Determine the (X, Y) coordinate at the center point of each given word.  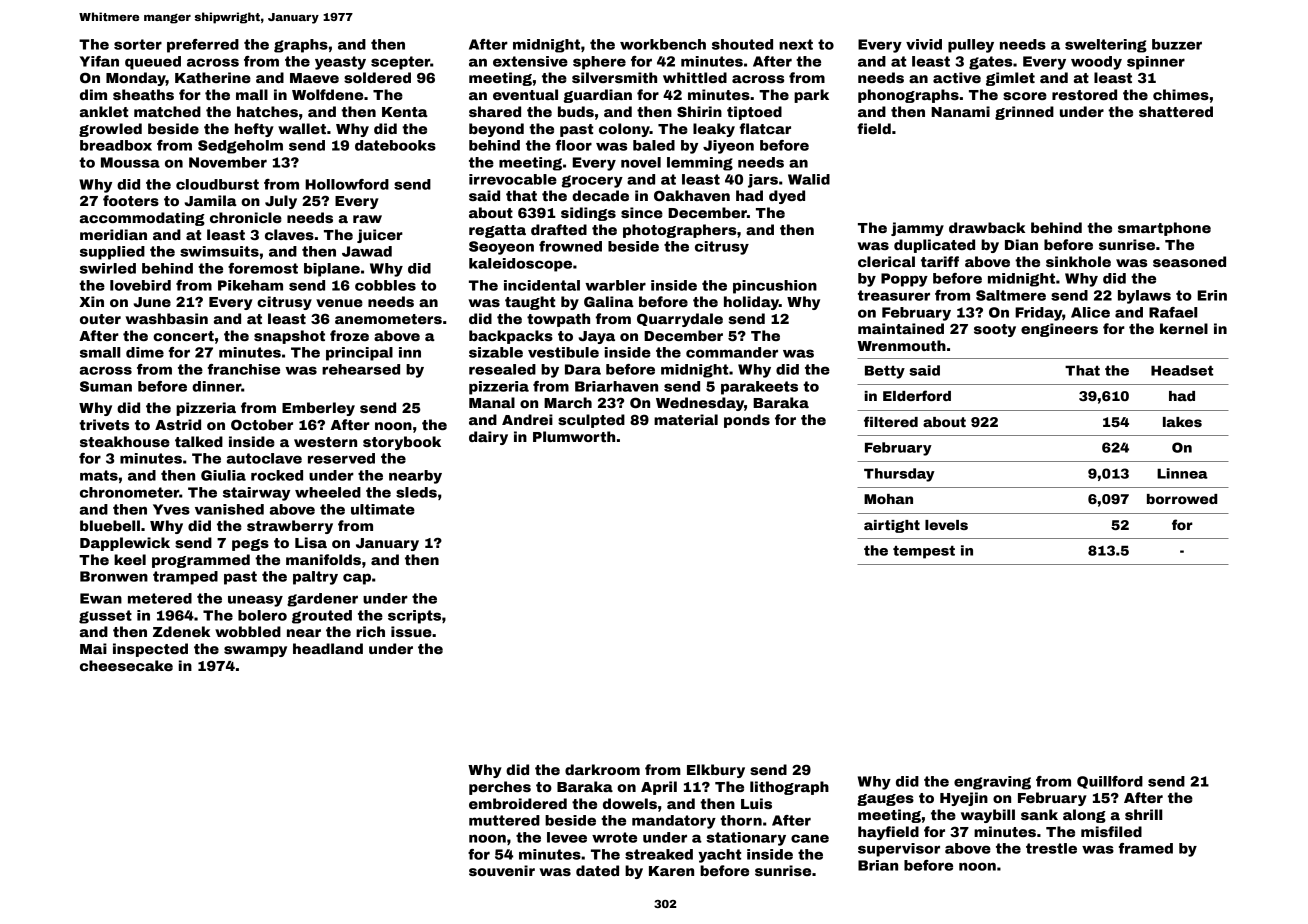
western (325, 442)
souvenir (502, 870)
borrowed (1182, 499)
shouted (742, 44)
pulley (971, 46)
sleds (416, 492)
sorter (138, 44)
